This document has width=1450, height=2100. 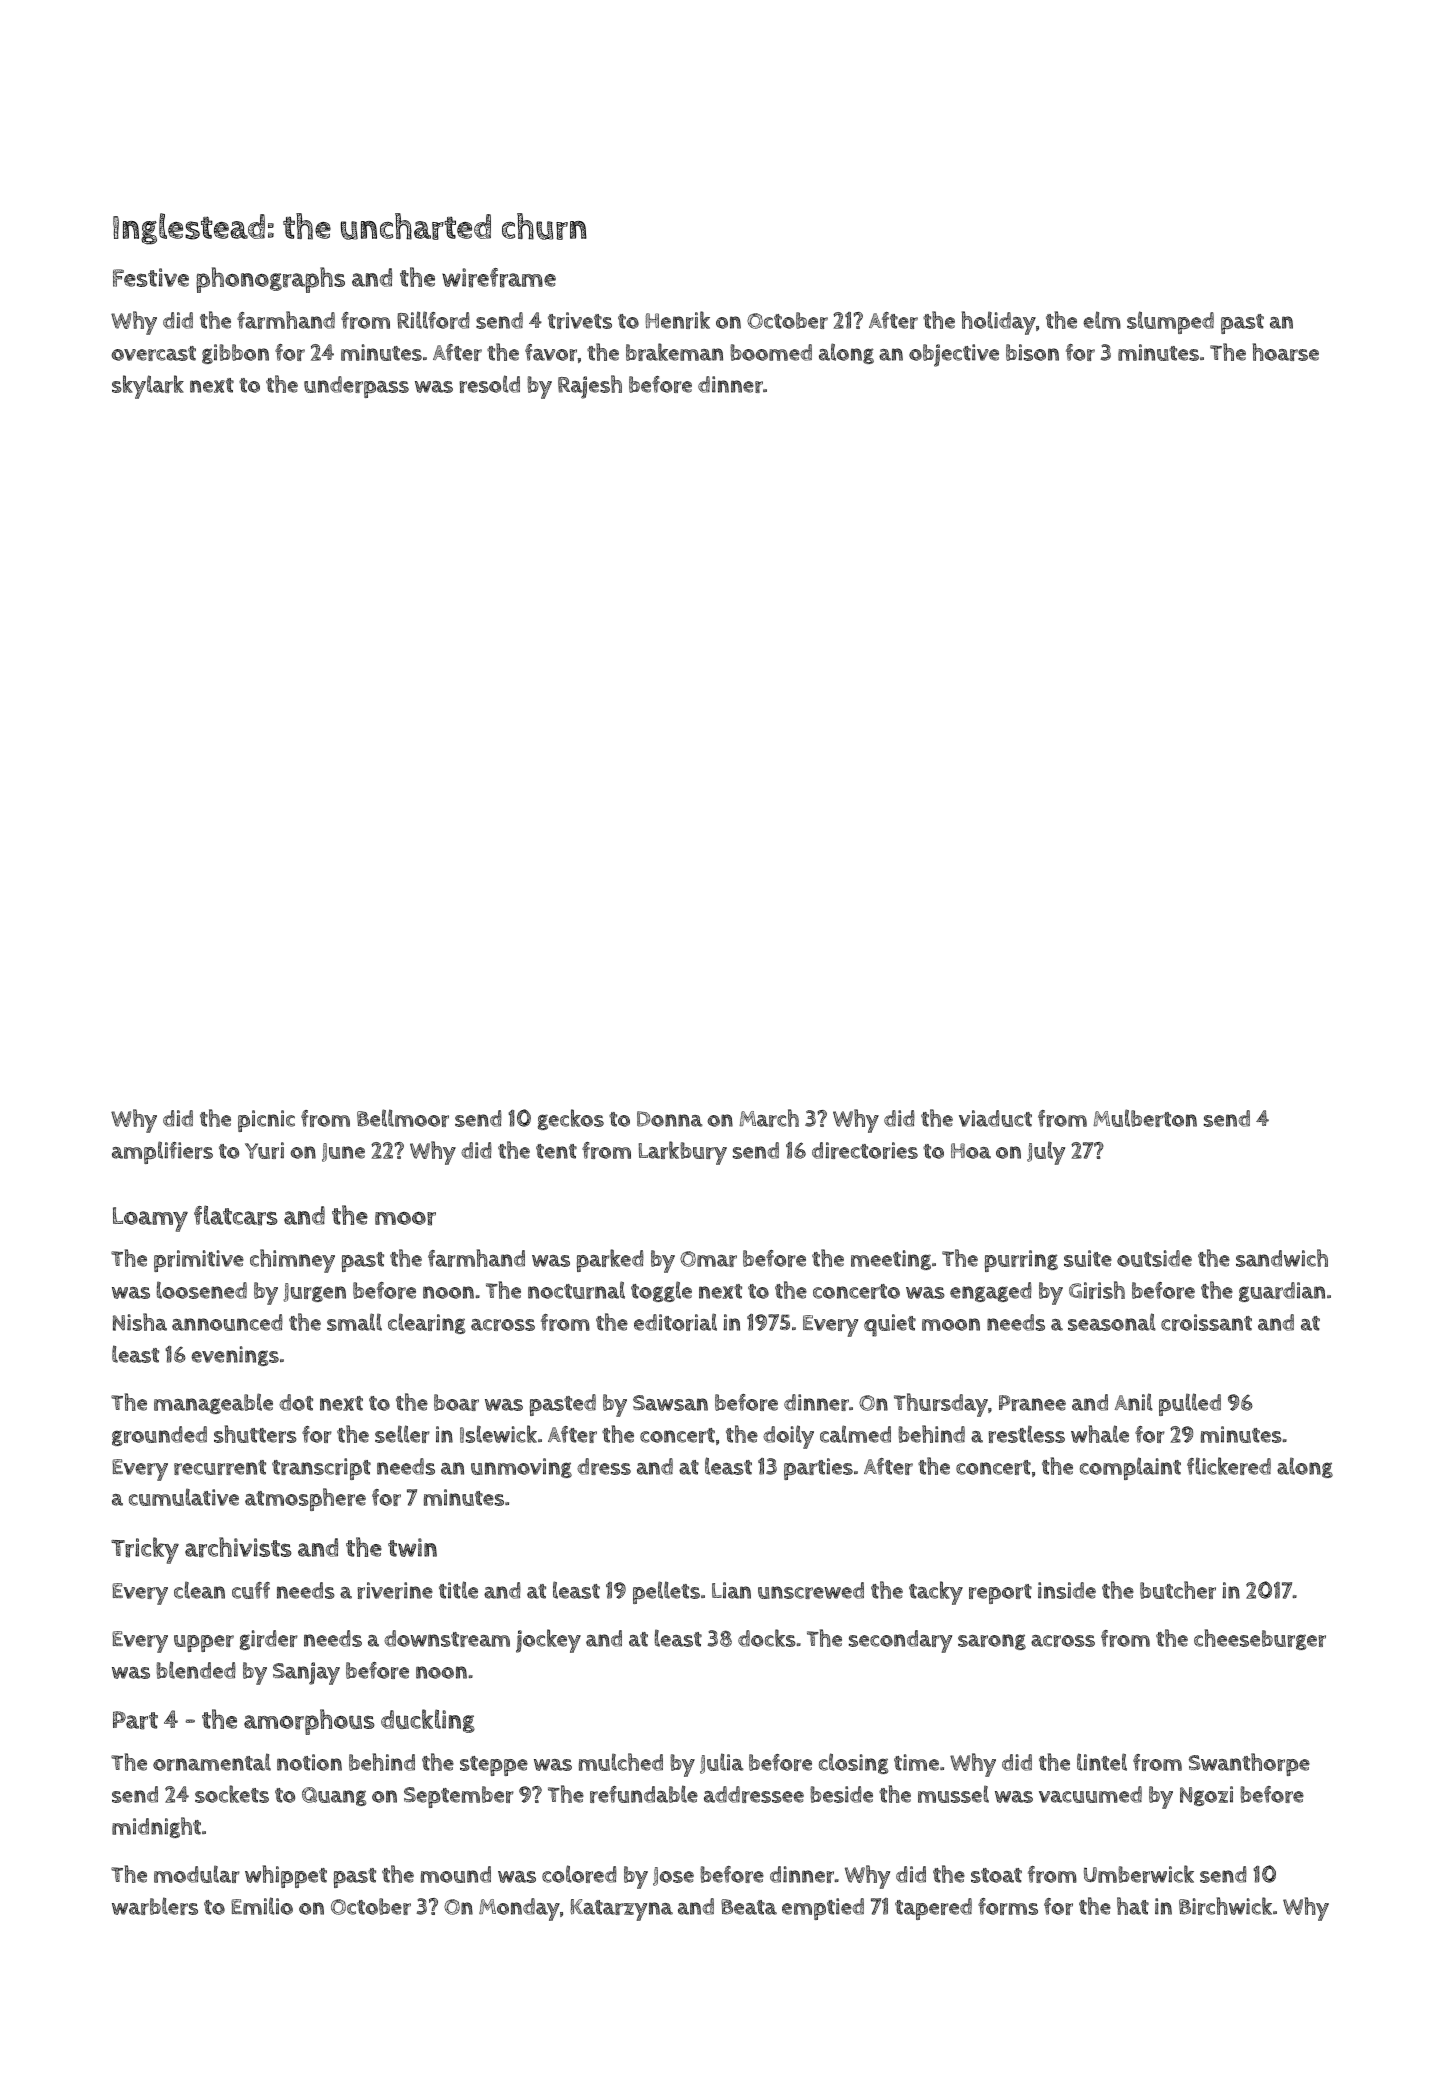 What do you see at coordinates (891, 1260) in the document?
I see `meeting` at bounding box center [891, 1260].
